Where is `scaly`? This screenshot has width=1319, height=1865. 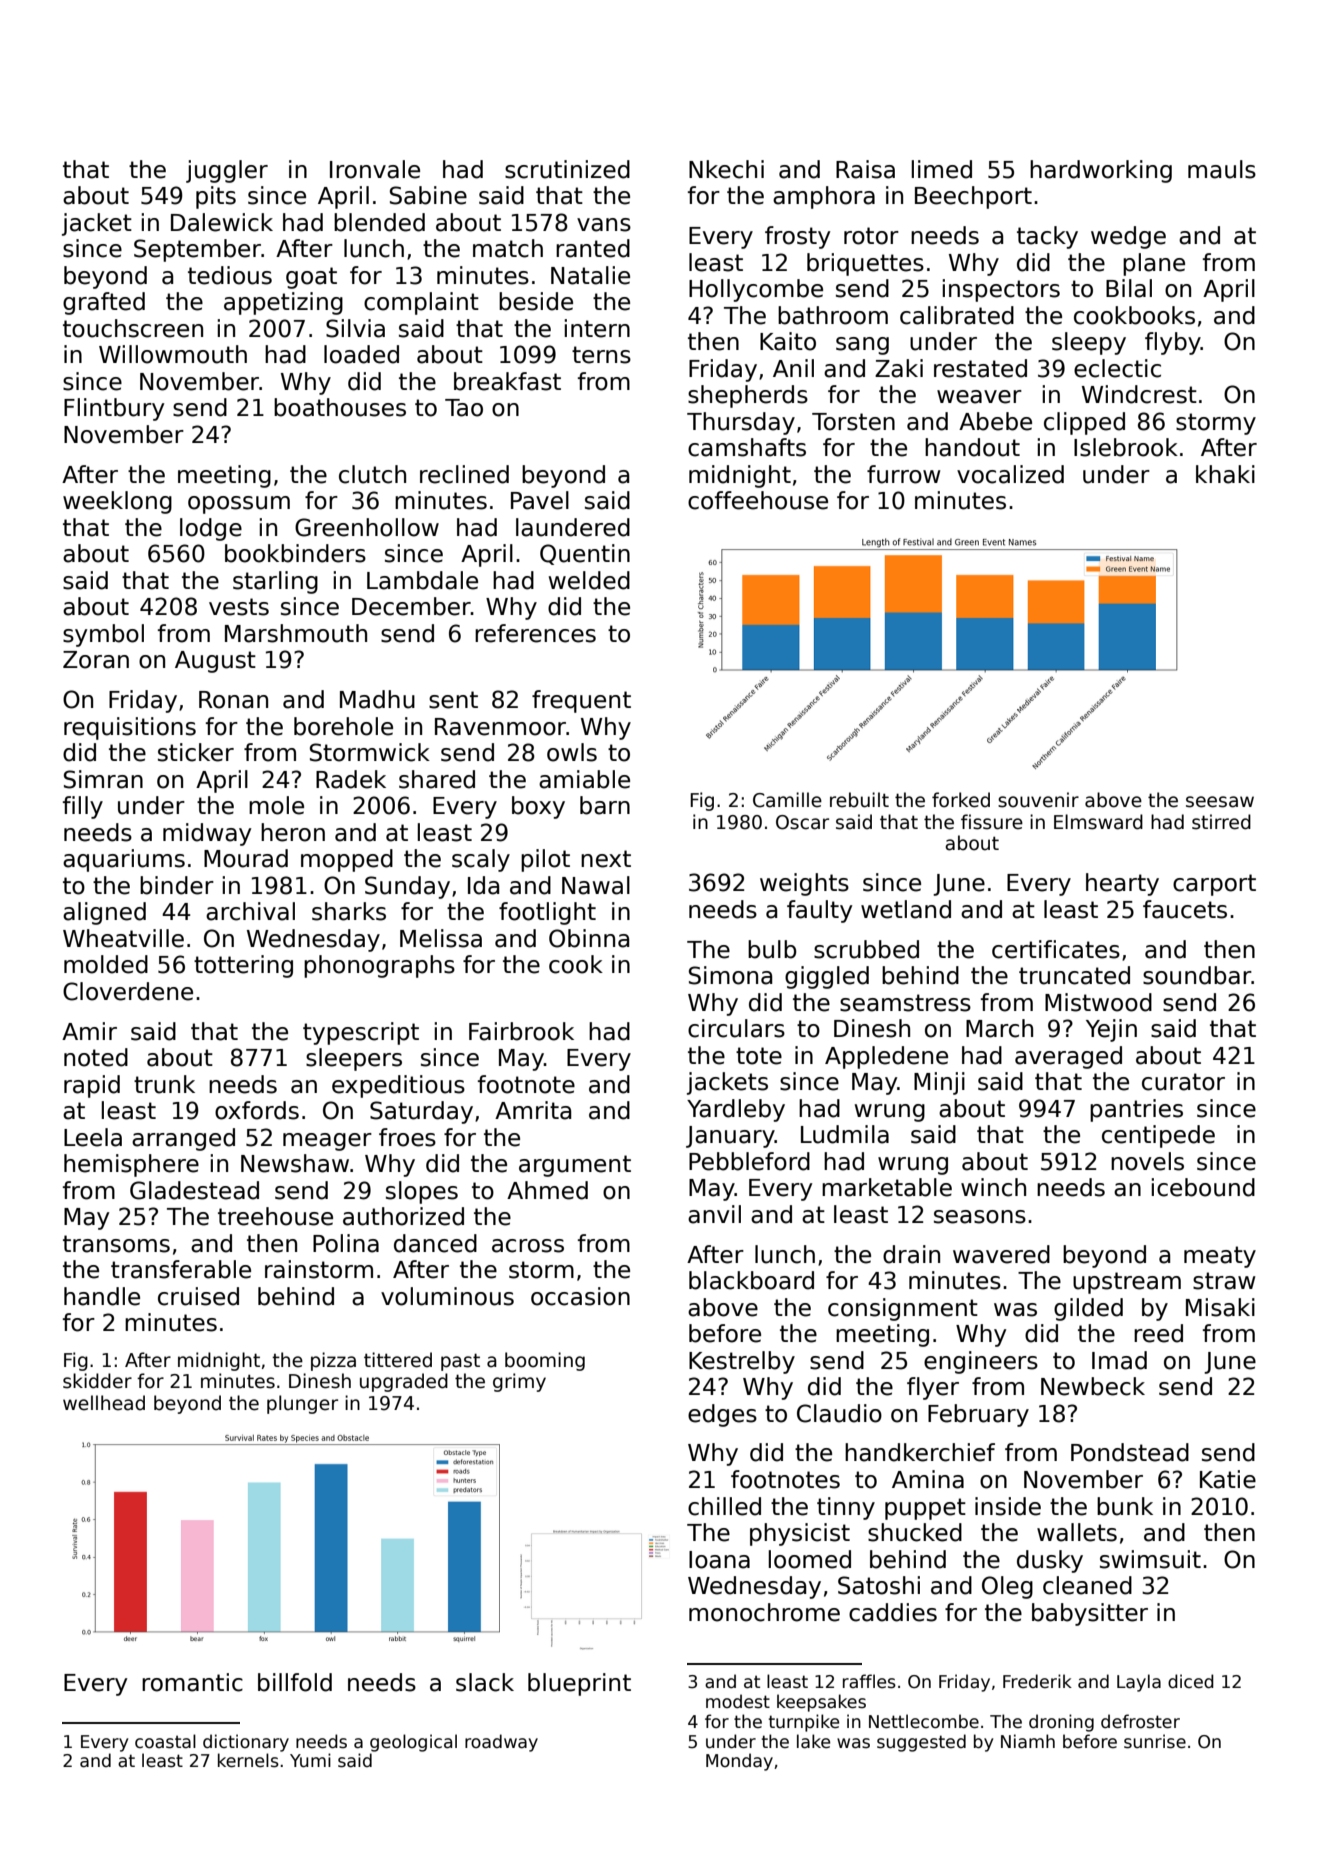 scaly is located at coordinates (481, 860).
